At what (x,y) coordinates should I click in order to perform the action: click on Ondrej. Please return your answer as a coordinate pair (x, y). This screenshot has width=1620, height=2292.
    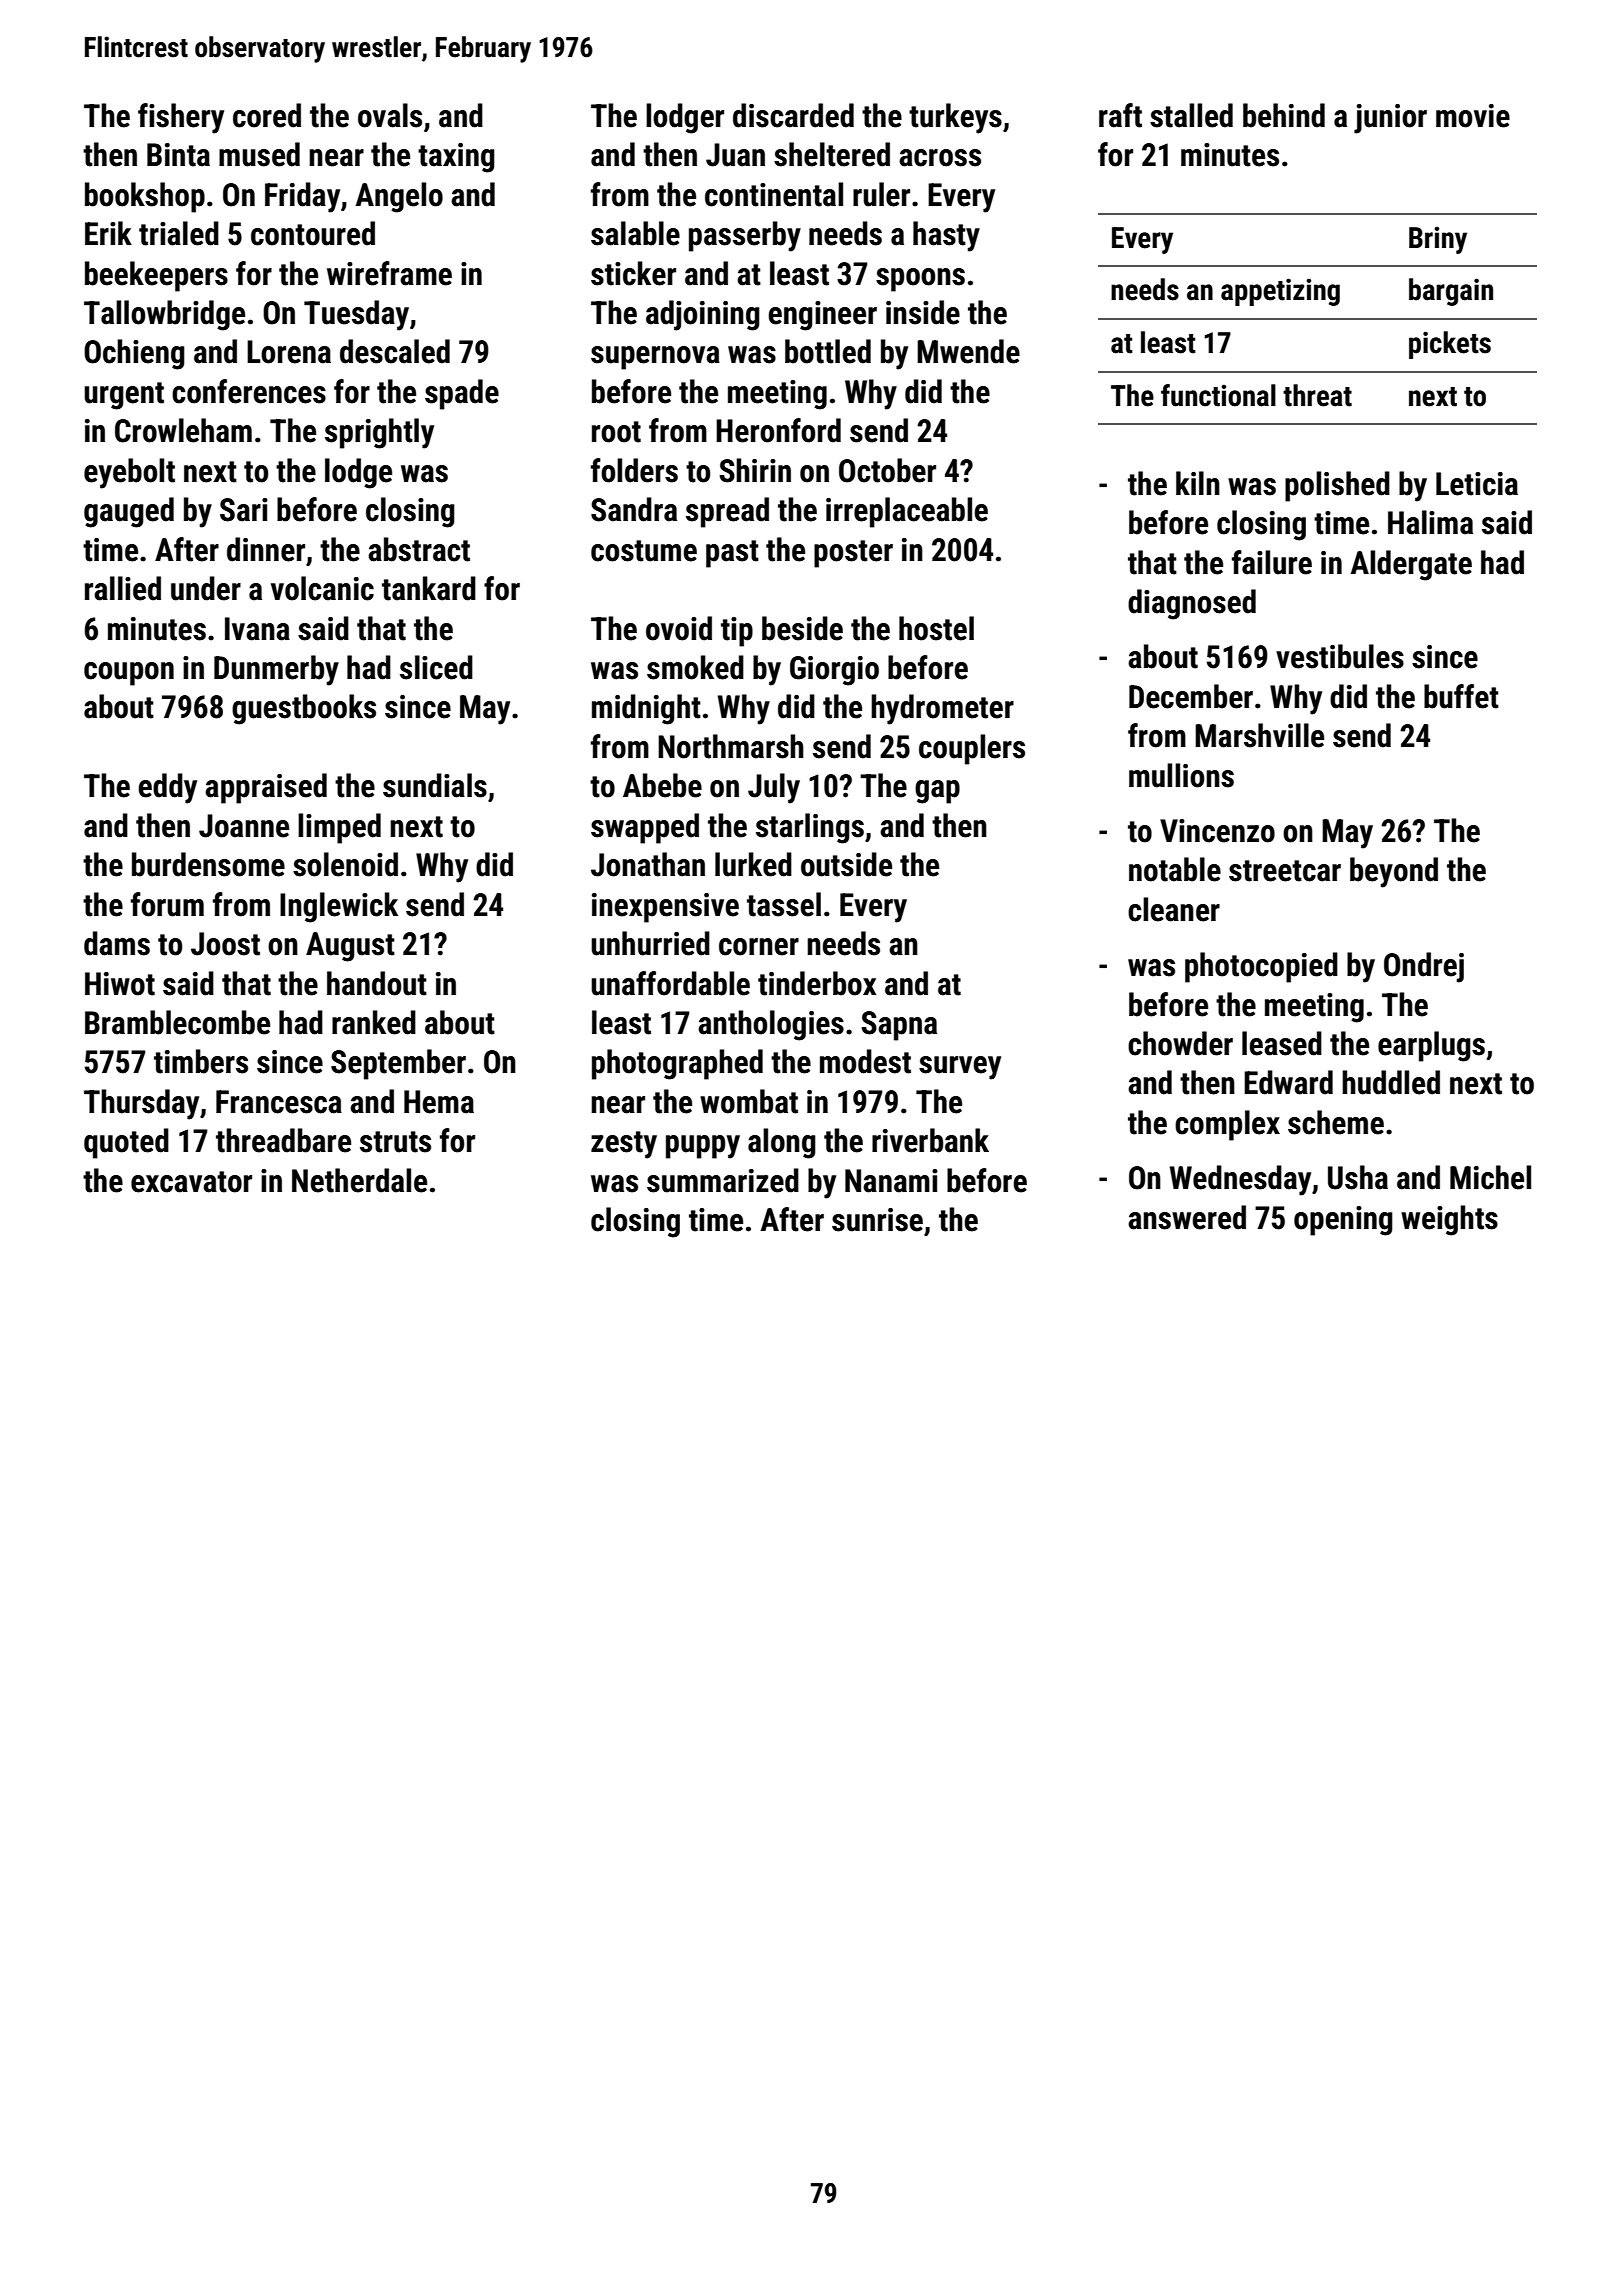
    Looking at the image, I should click on (1424, 967).
